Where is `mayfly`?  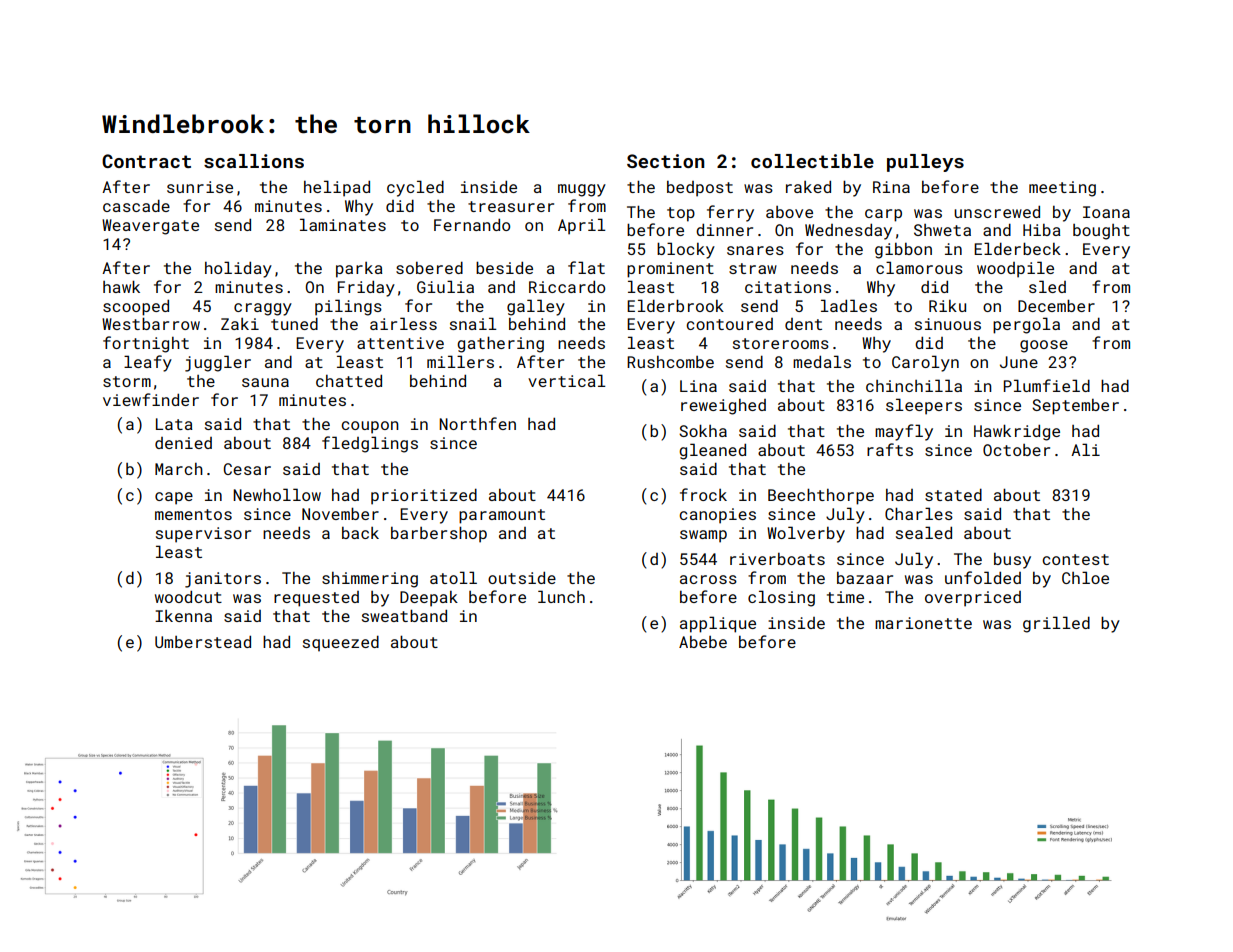
mayfly is located at coordinates (904, 432).
